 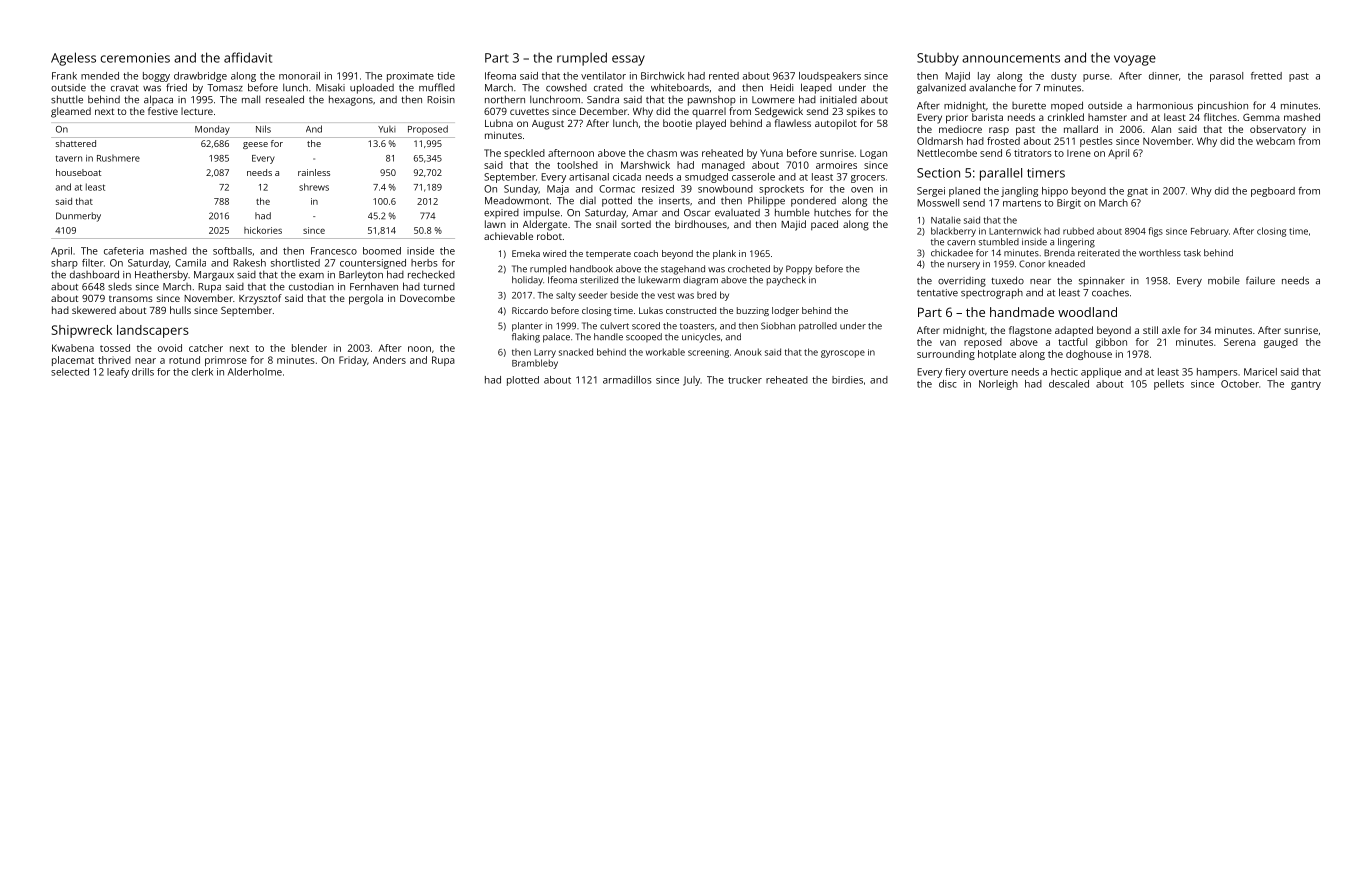 I want to click on leafy, so click(x=118, y=373).
